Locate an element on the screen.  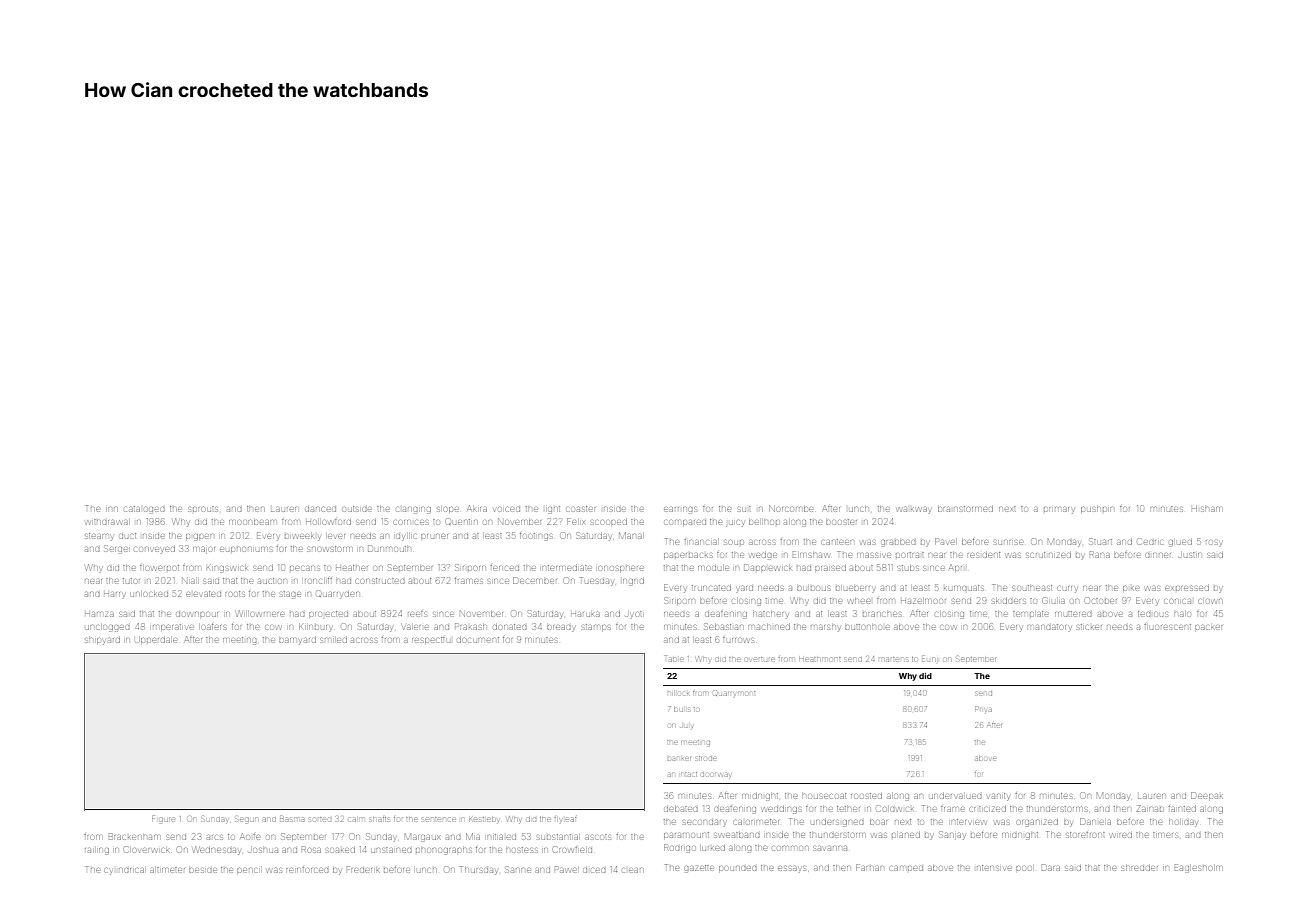
tutor is located at coordinates (131, 581).
